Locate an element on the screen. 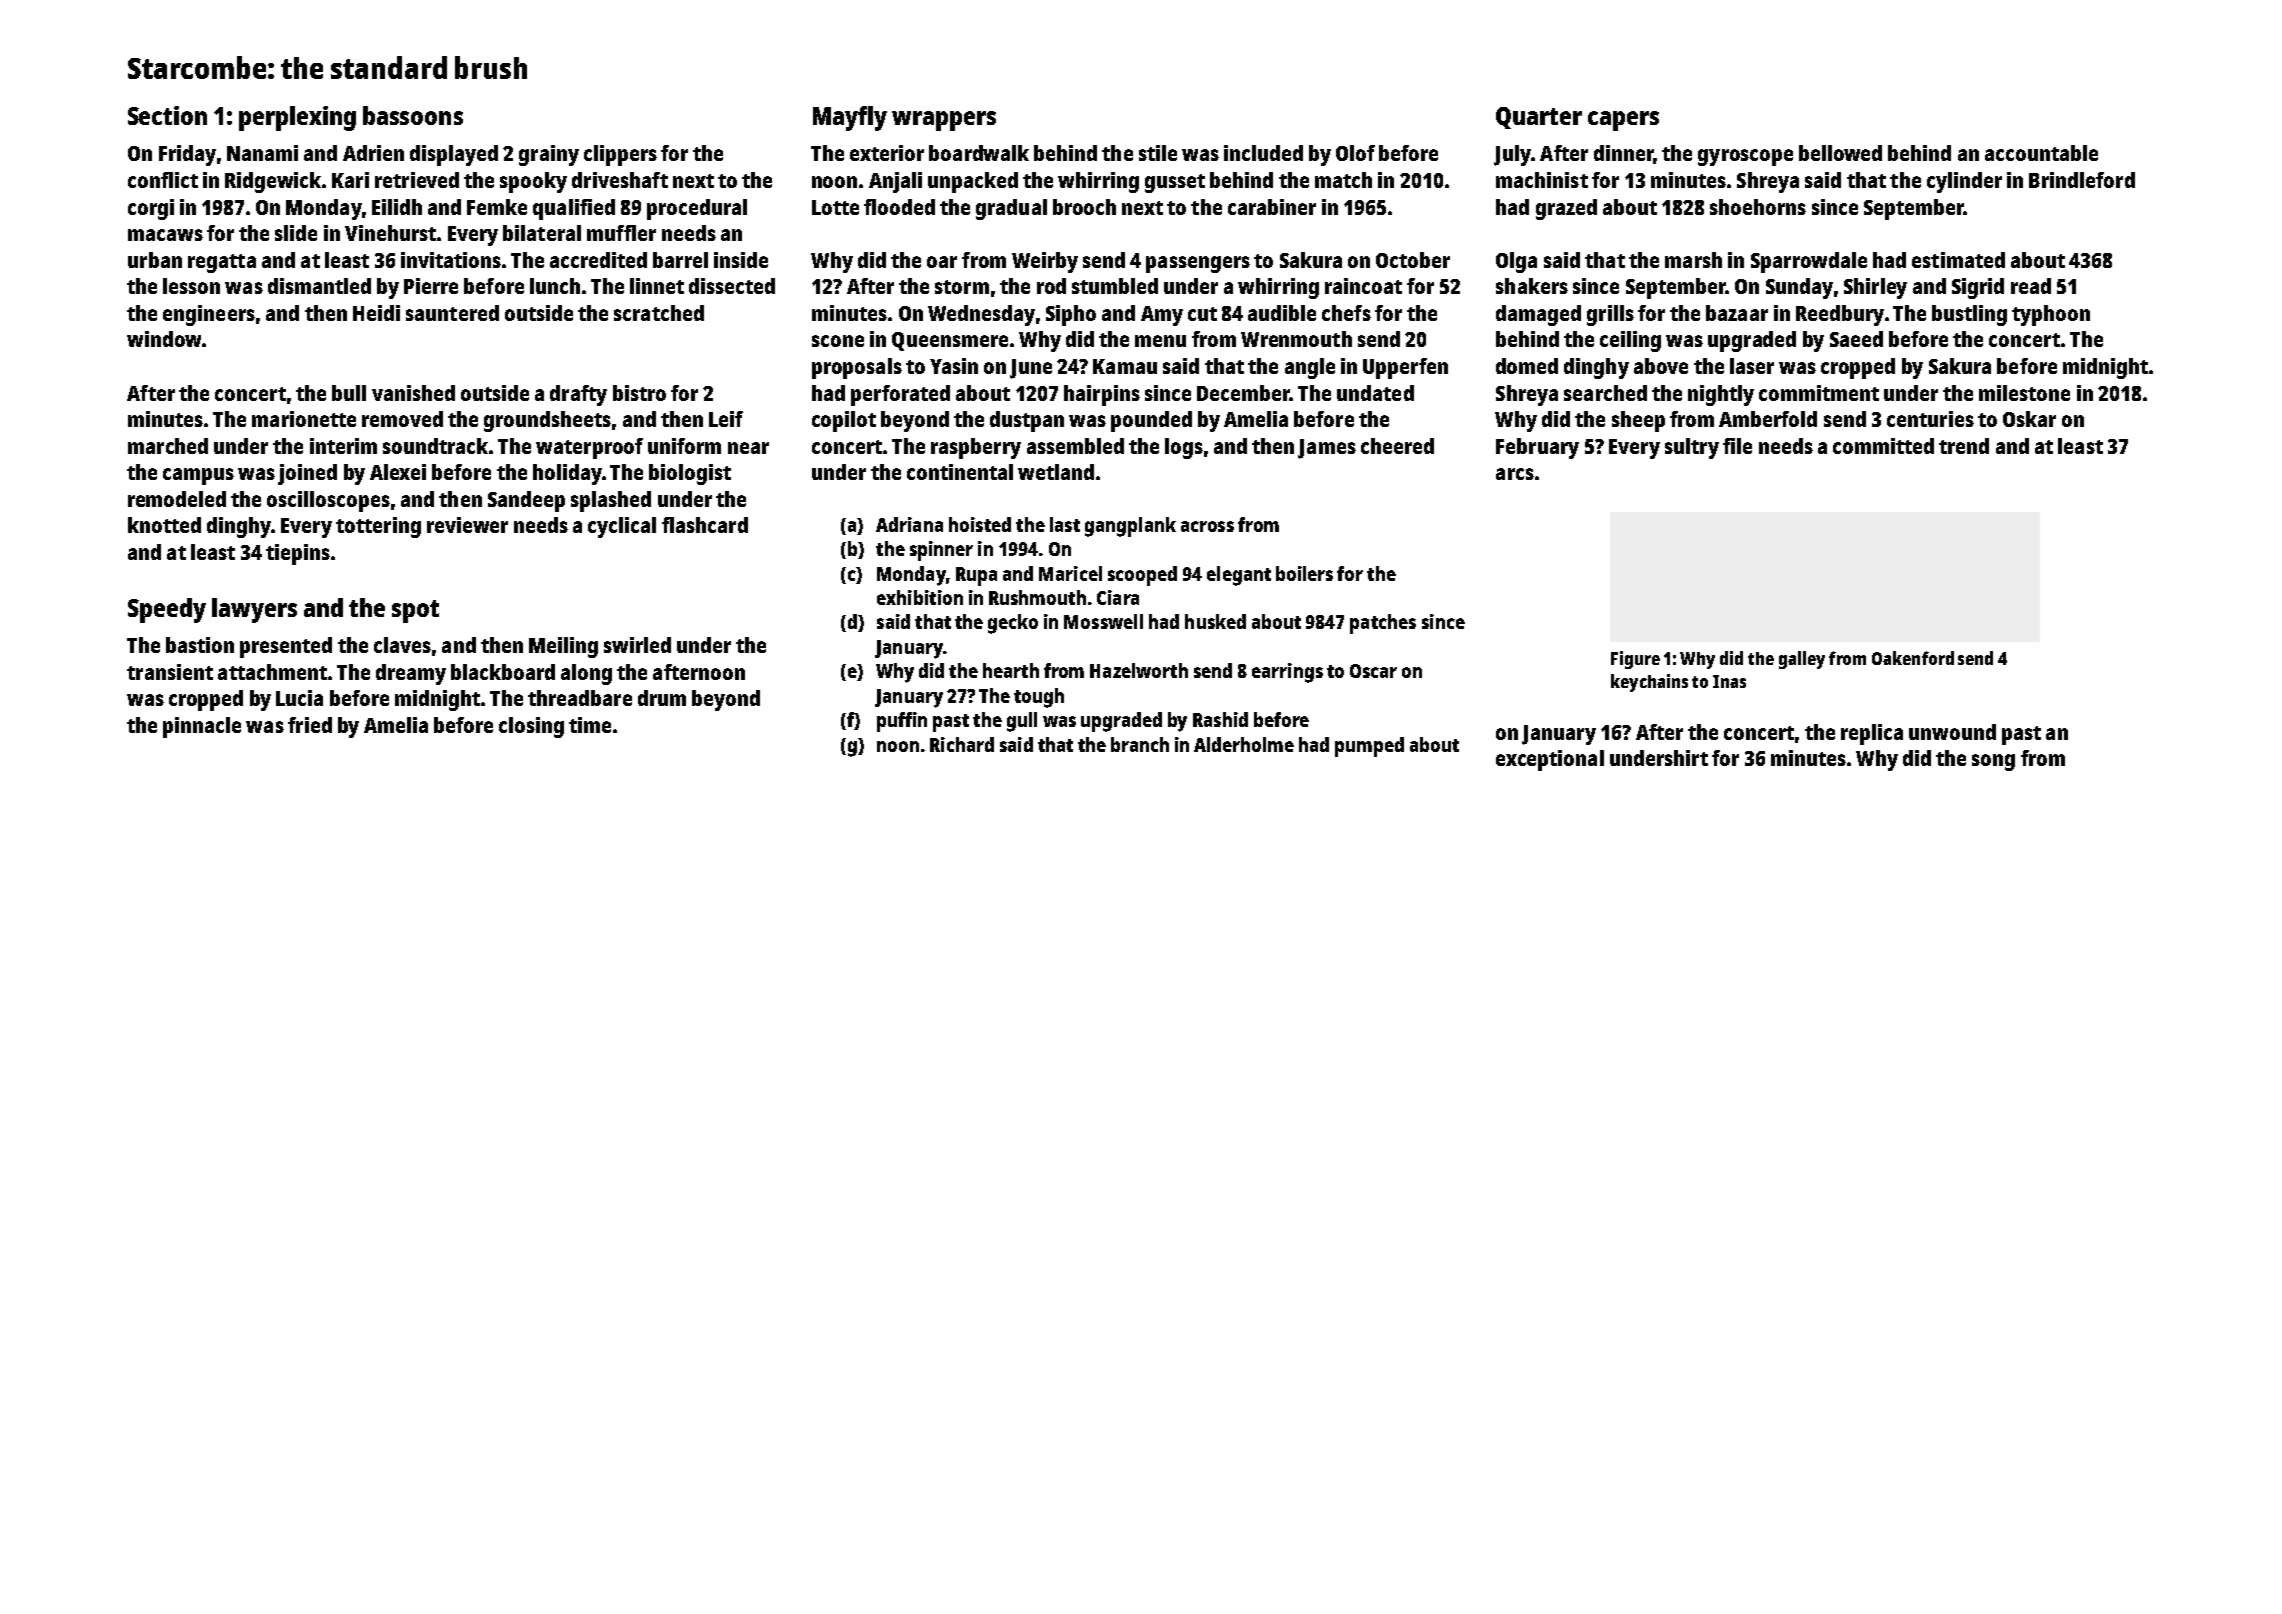 The height and width of the screenshot is (1614, 2282). shoehorns is located at coordinates (1758, 207).
